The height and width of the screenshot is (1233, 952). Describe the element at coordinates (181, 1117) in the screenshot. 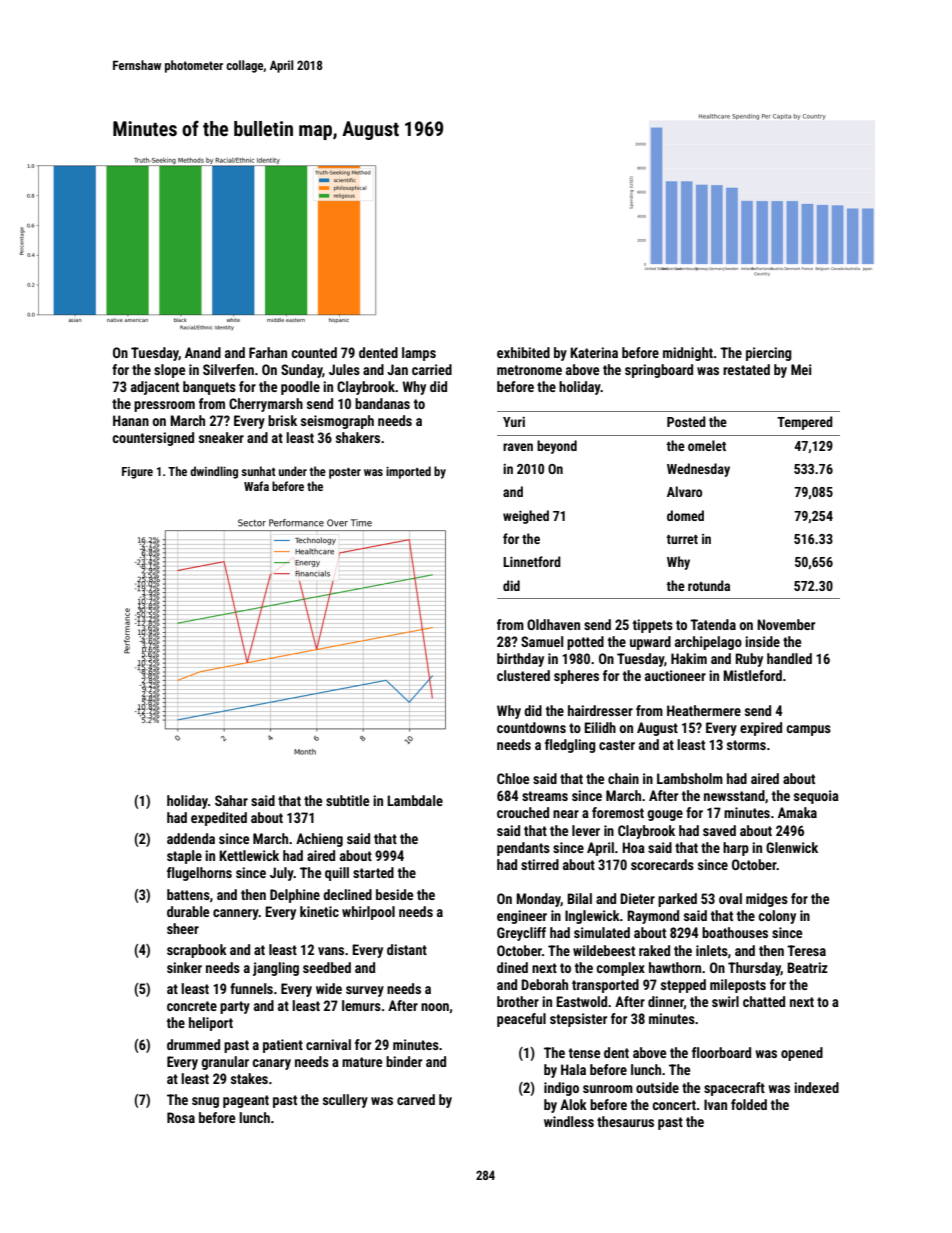

I see `Rosa` at that location.
